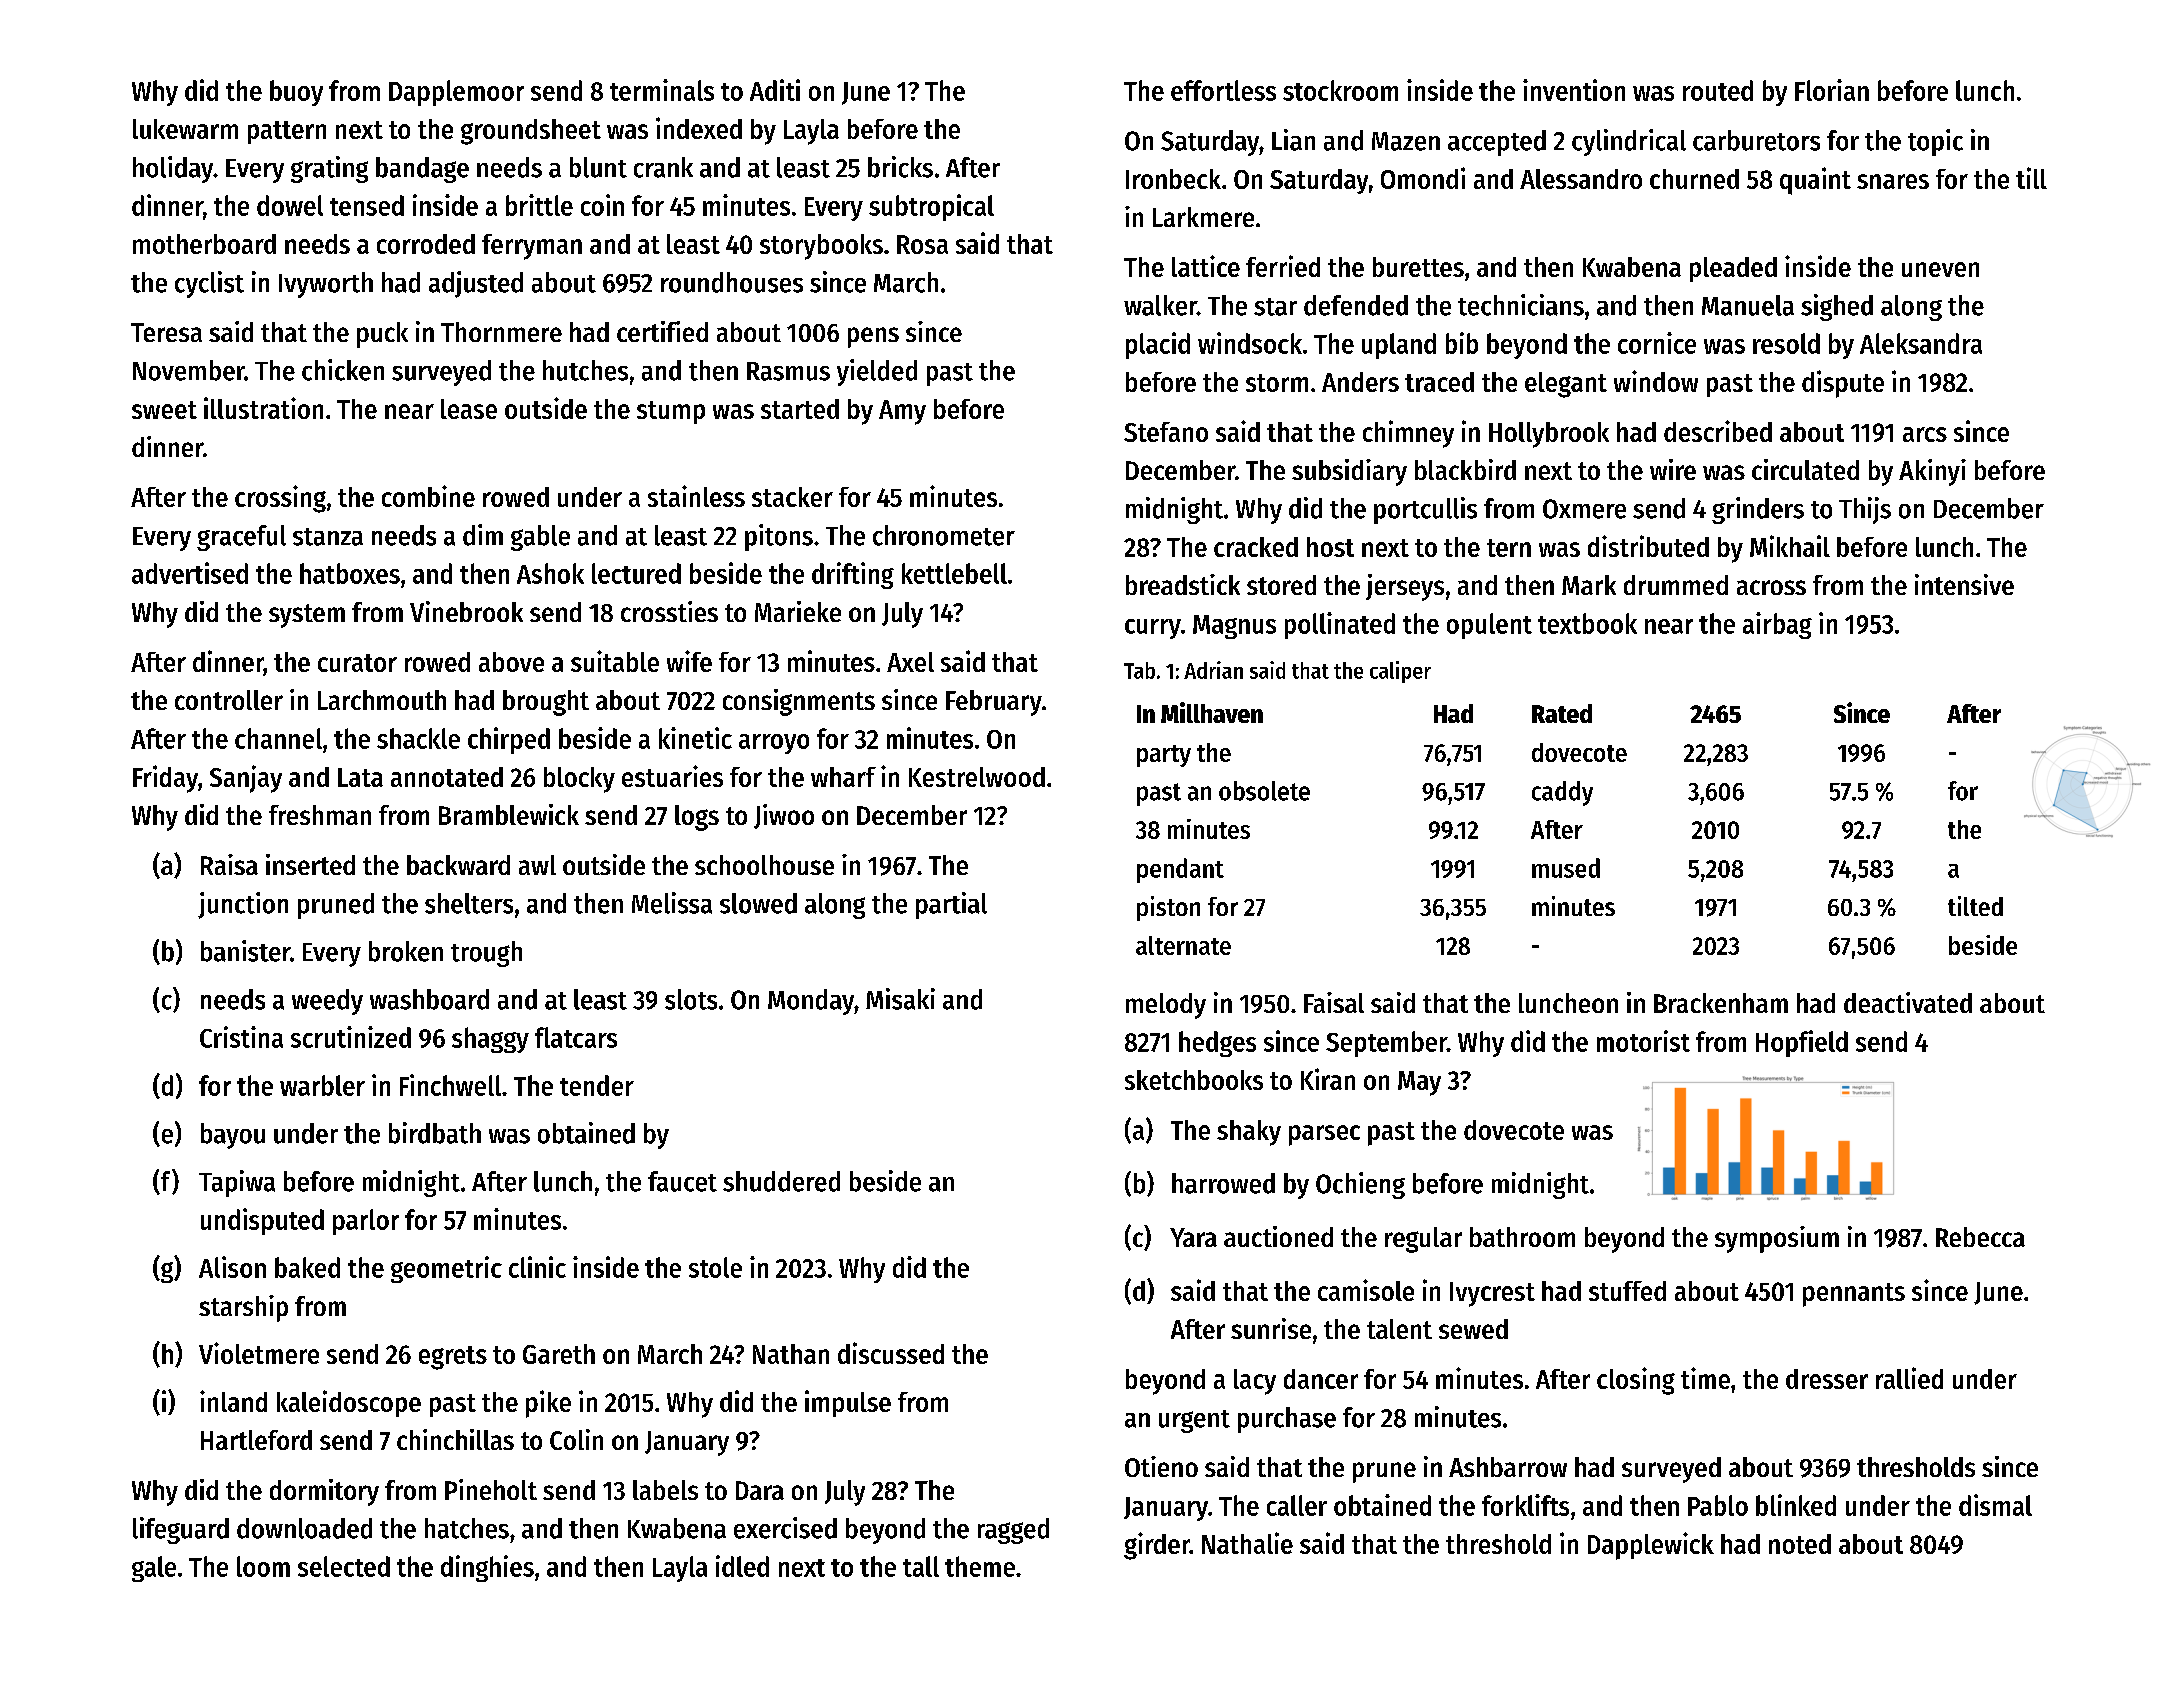 The image size is (2178, 1683). Describe the element at coordinates (256, 1440) in the document. I see `Hartleford` at that location.
